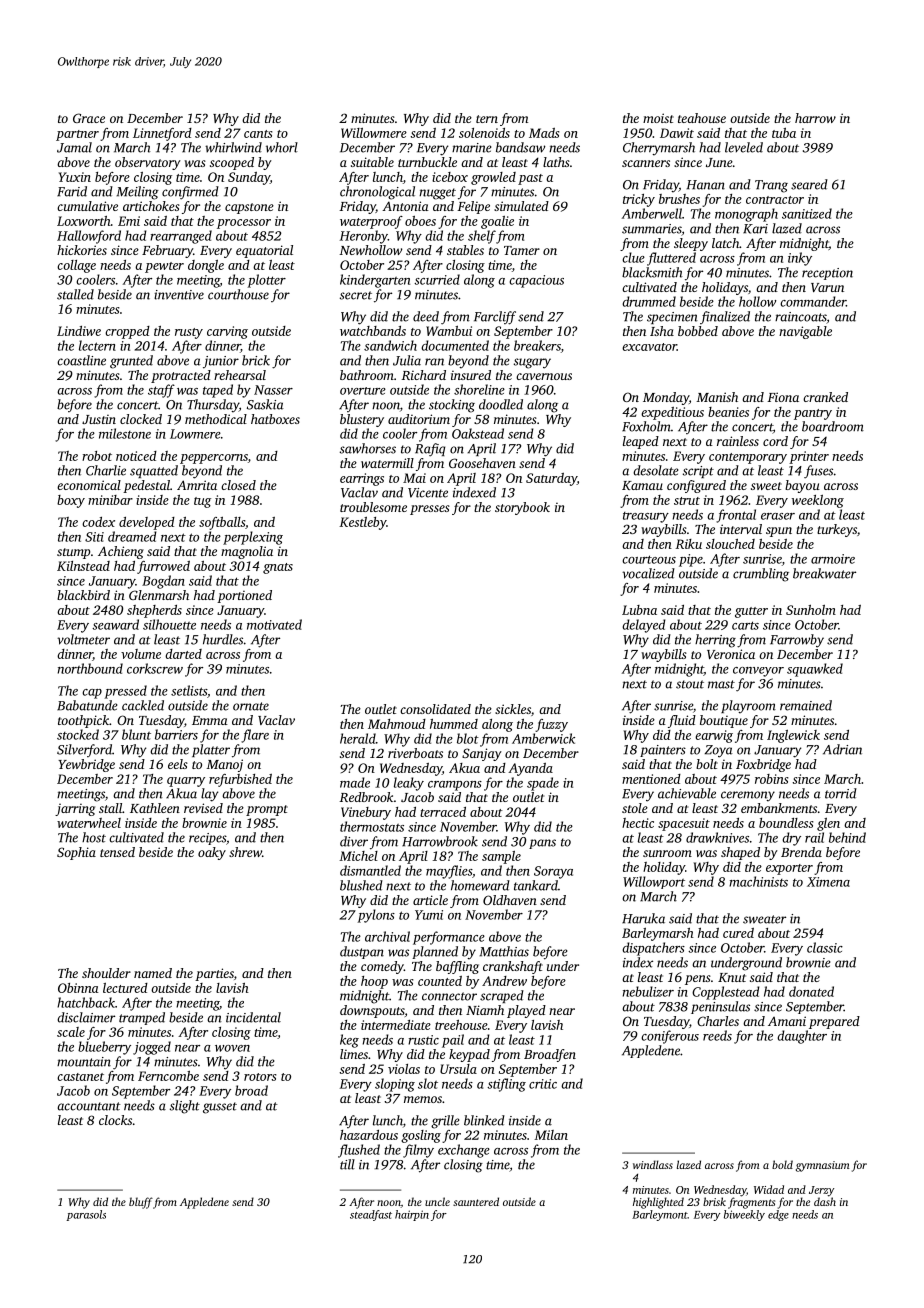 The width and height of the document is (924, 1308). What do you see at coordinates (805, 332) in the document?
I see `navigable` at bounding box center [805, 332].
